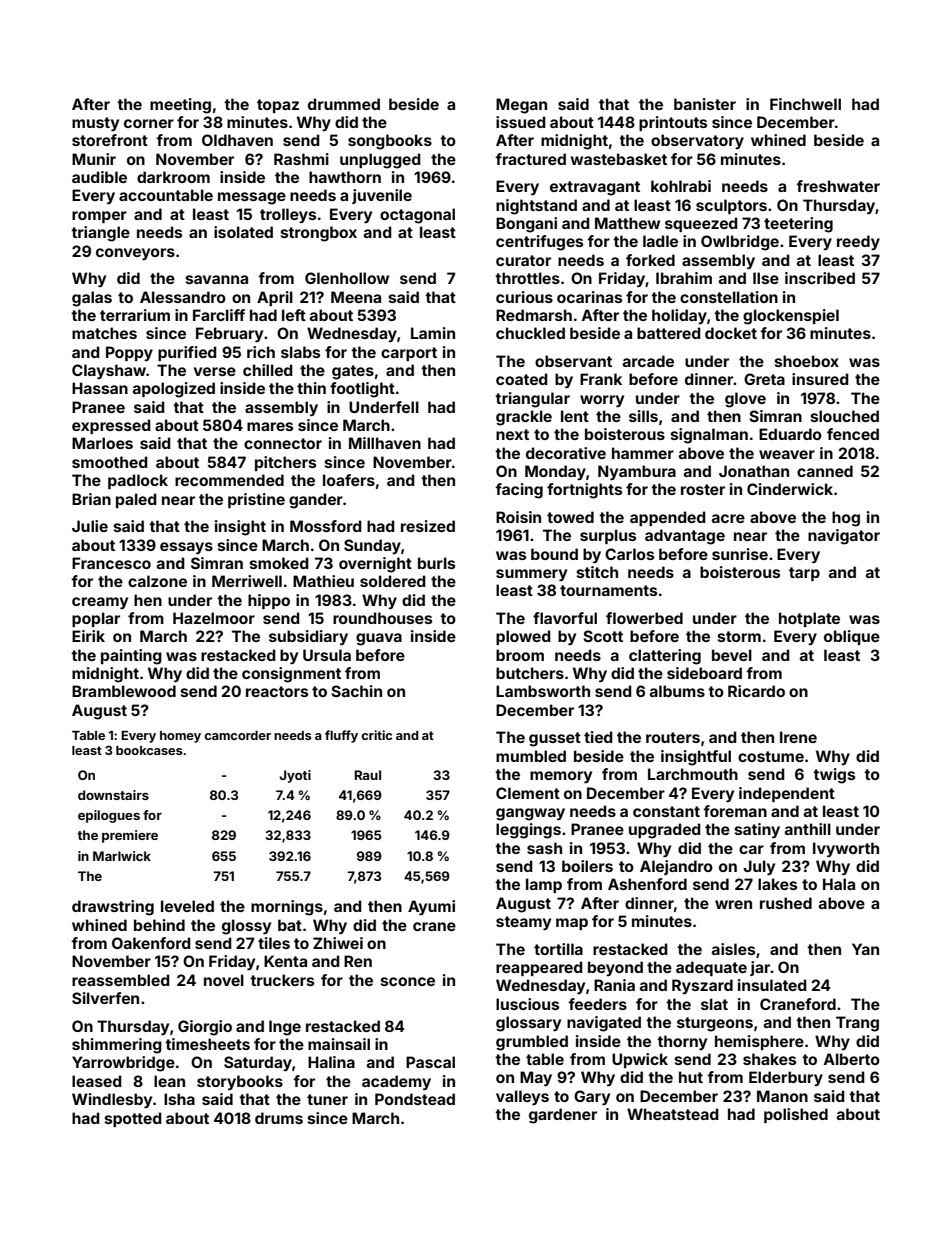  I want to click on strongbox, so click(319, 234).
